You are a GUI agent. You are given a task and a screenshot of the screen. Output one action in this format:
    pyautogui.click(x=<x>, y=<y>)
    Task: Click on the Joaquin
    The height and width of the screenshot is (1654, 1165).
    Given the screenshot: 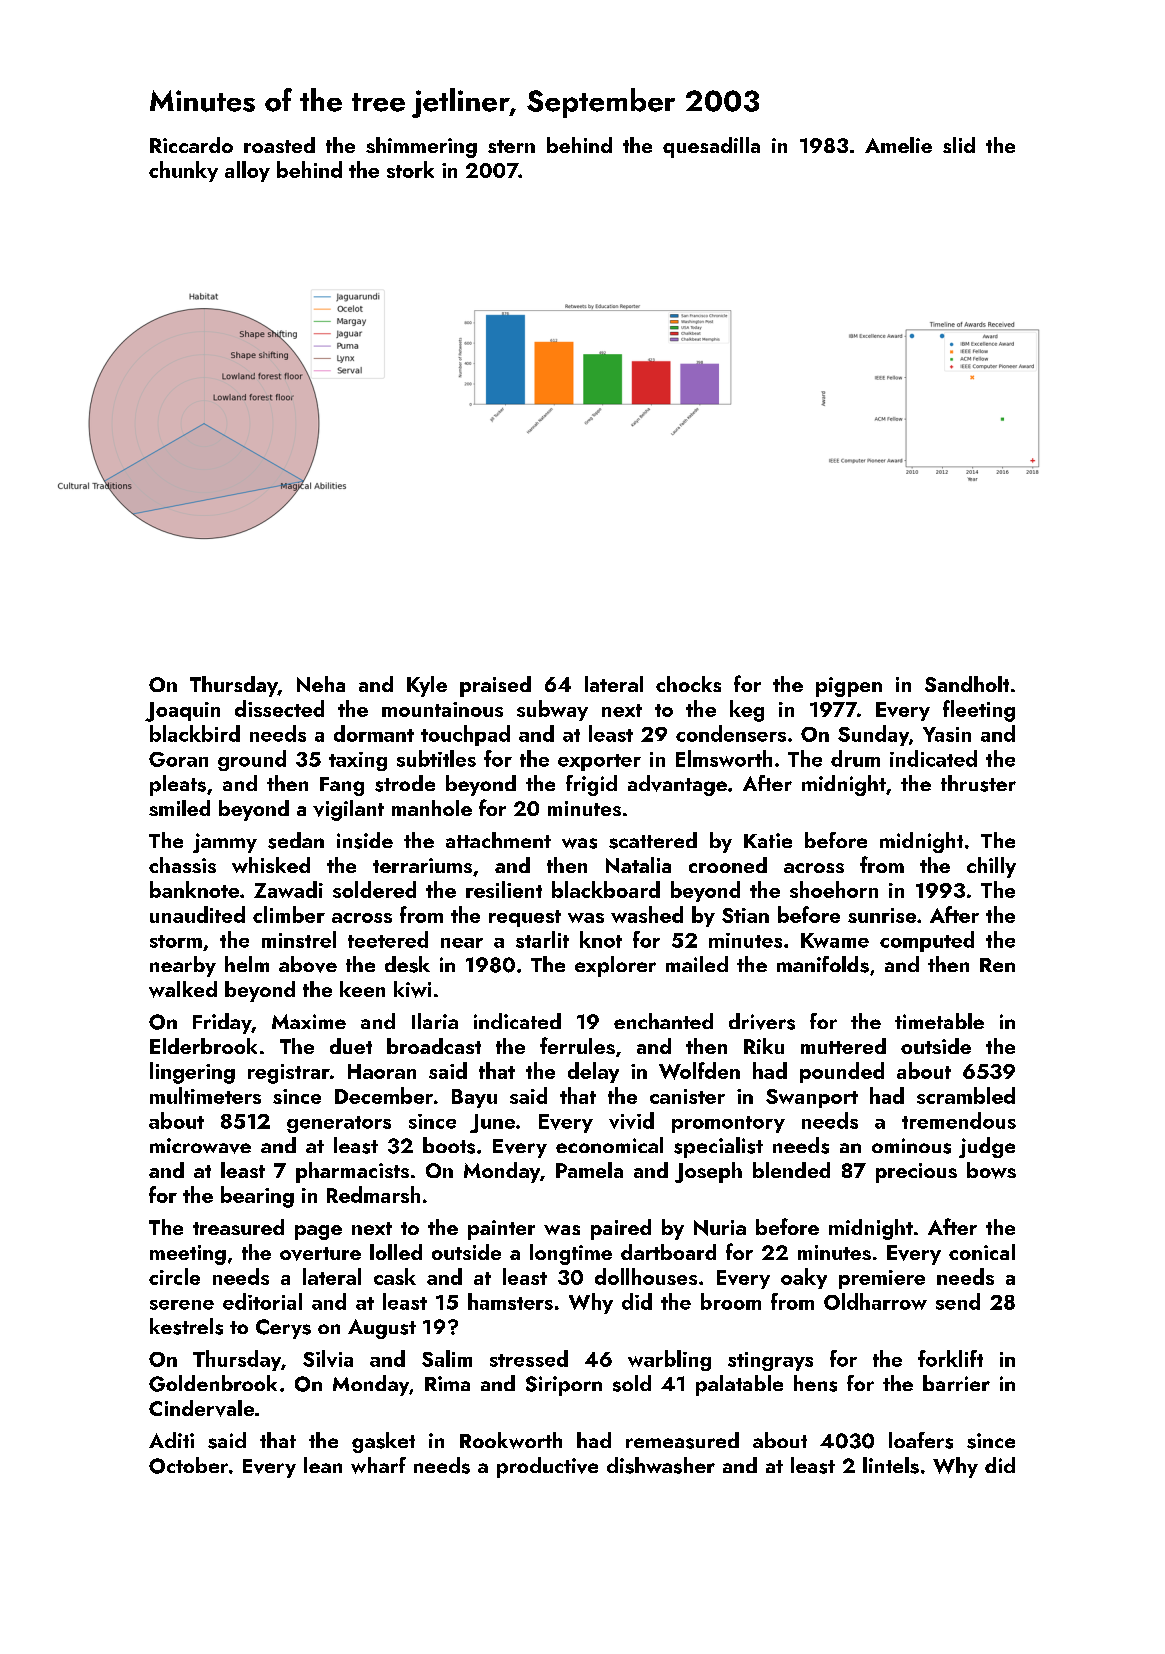 What is the action you would take?
    pyautogui.click(x=182, y=712)
